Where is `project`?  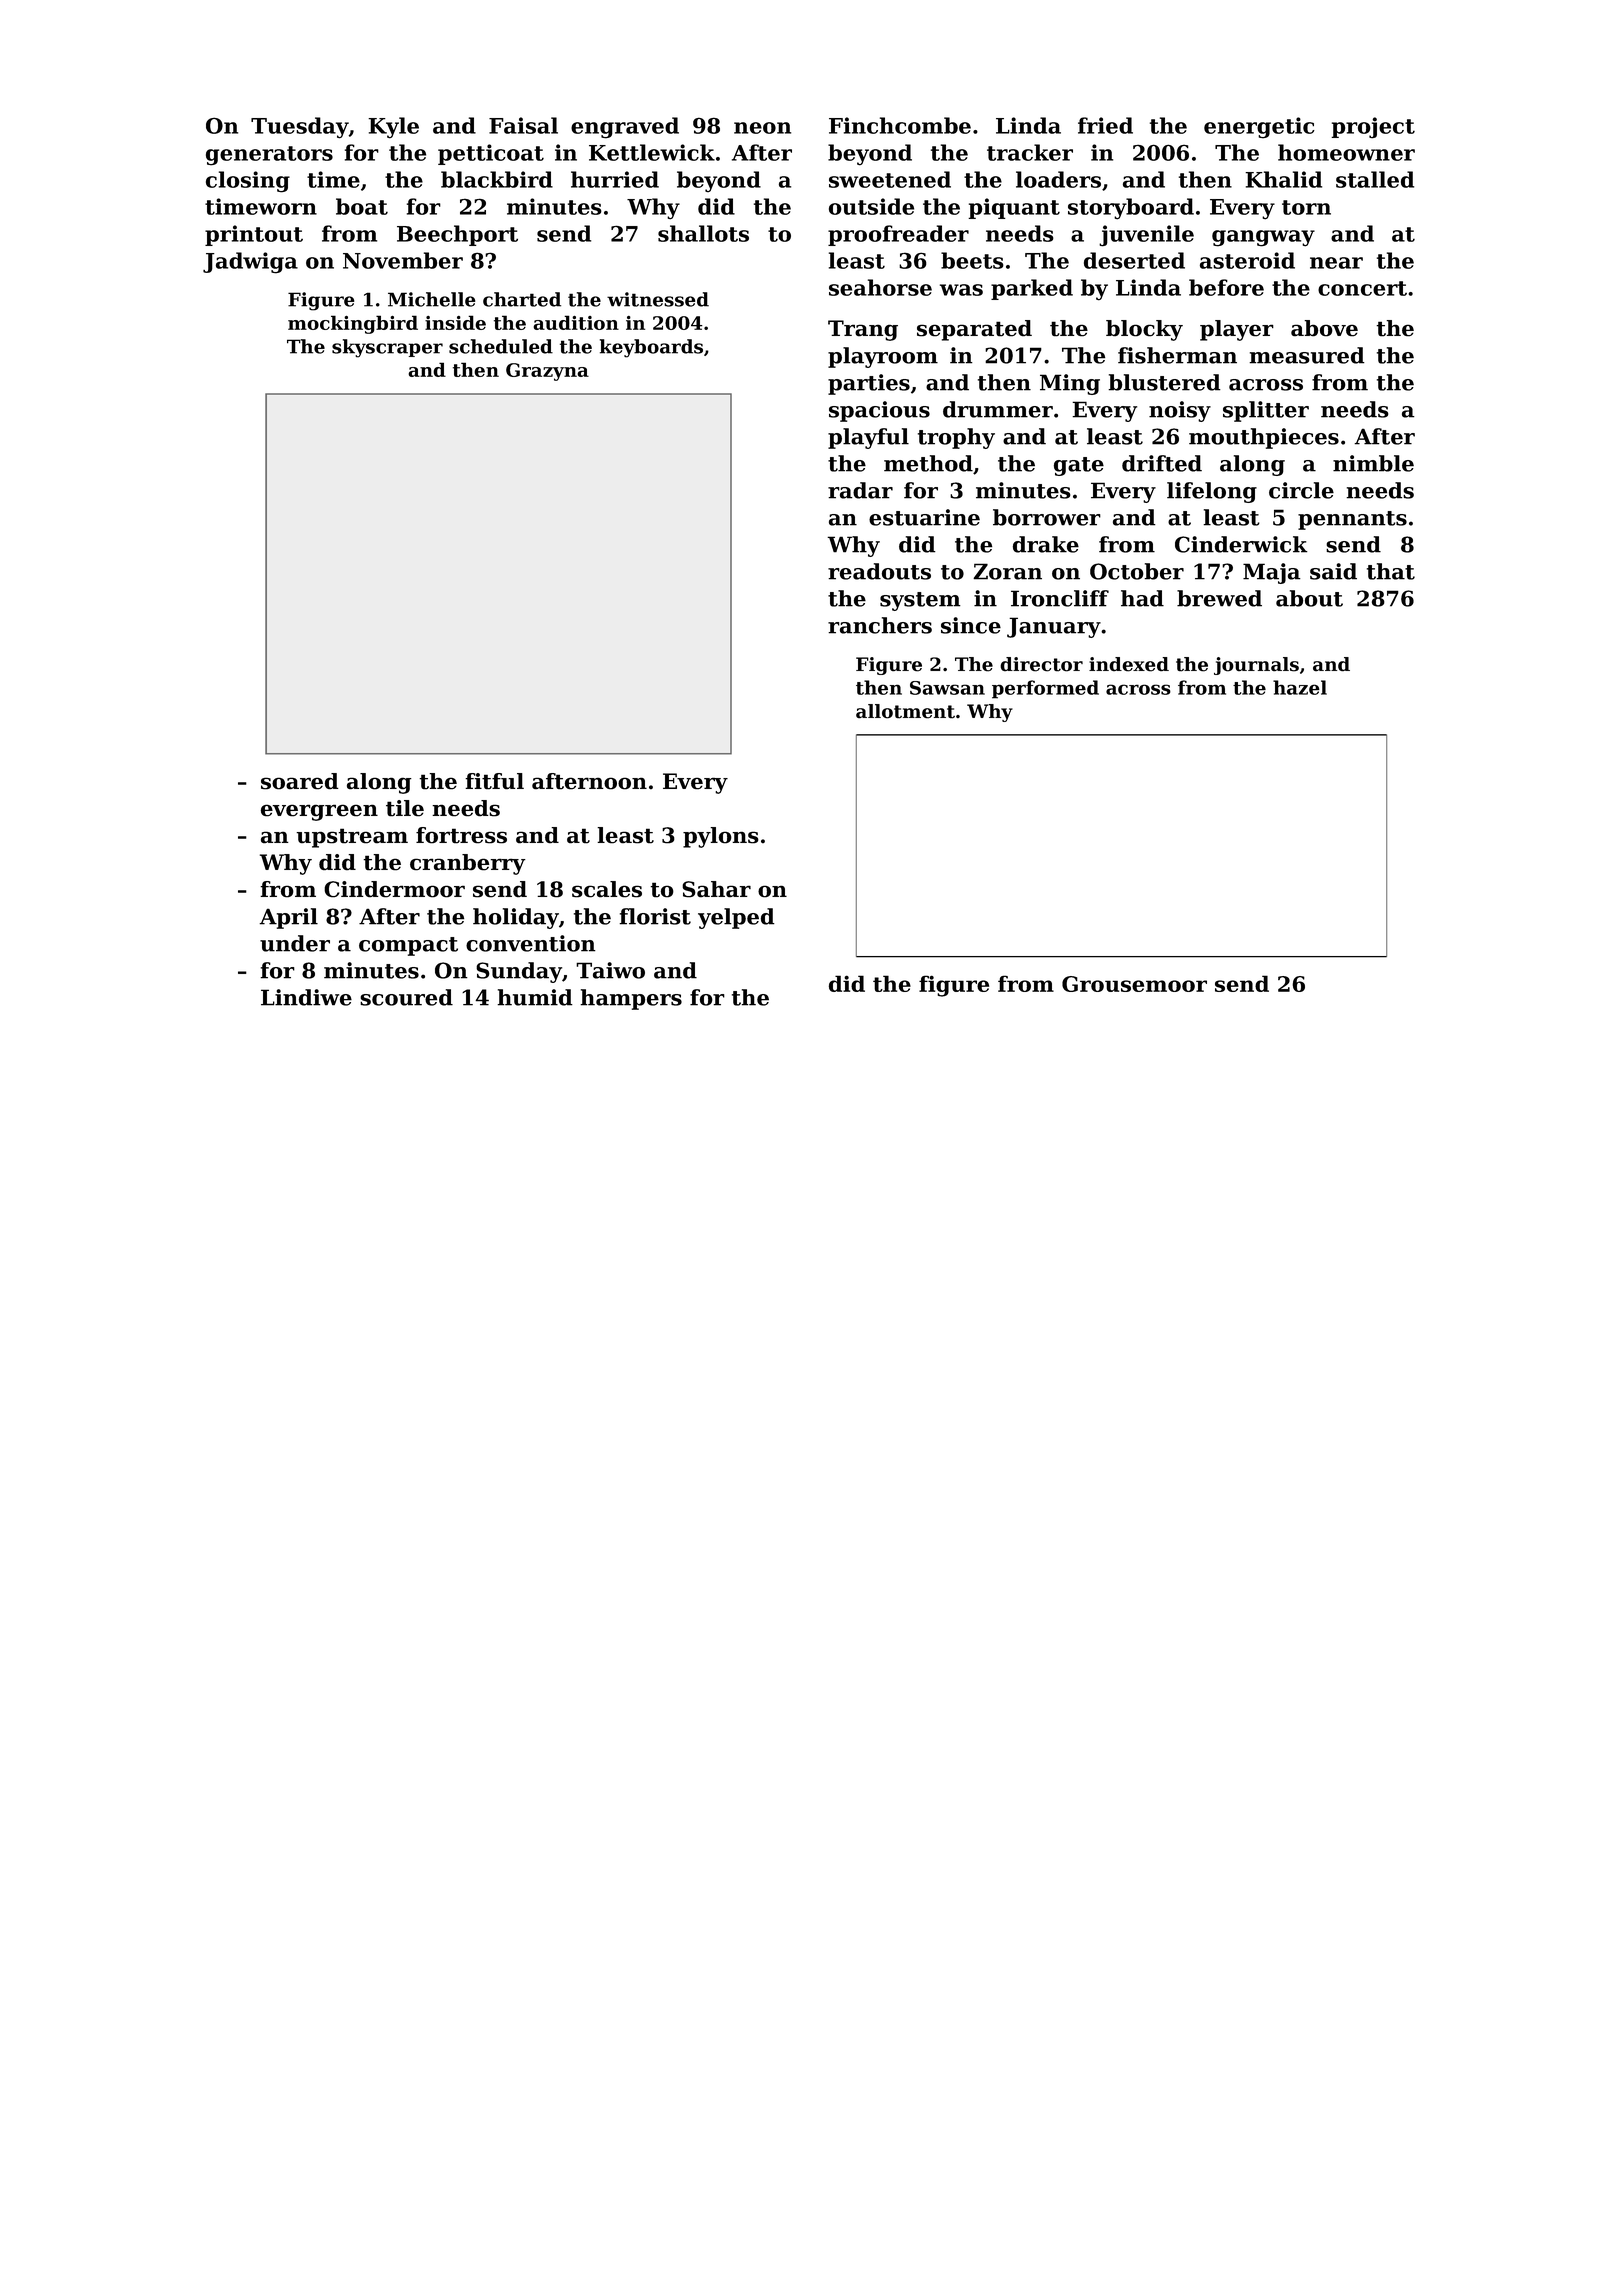 project is located at coordinates (1373, 128).
